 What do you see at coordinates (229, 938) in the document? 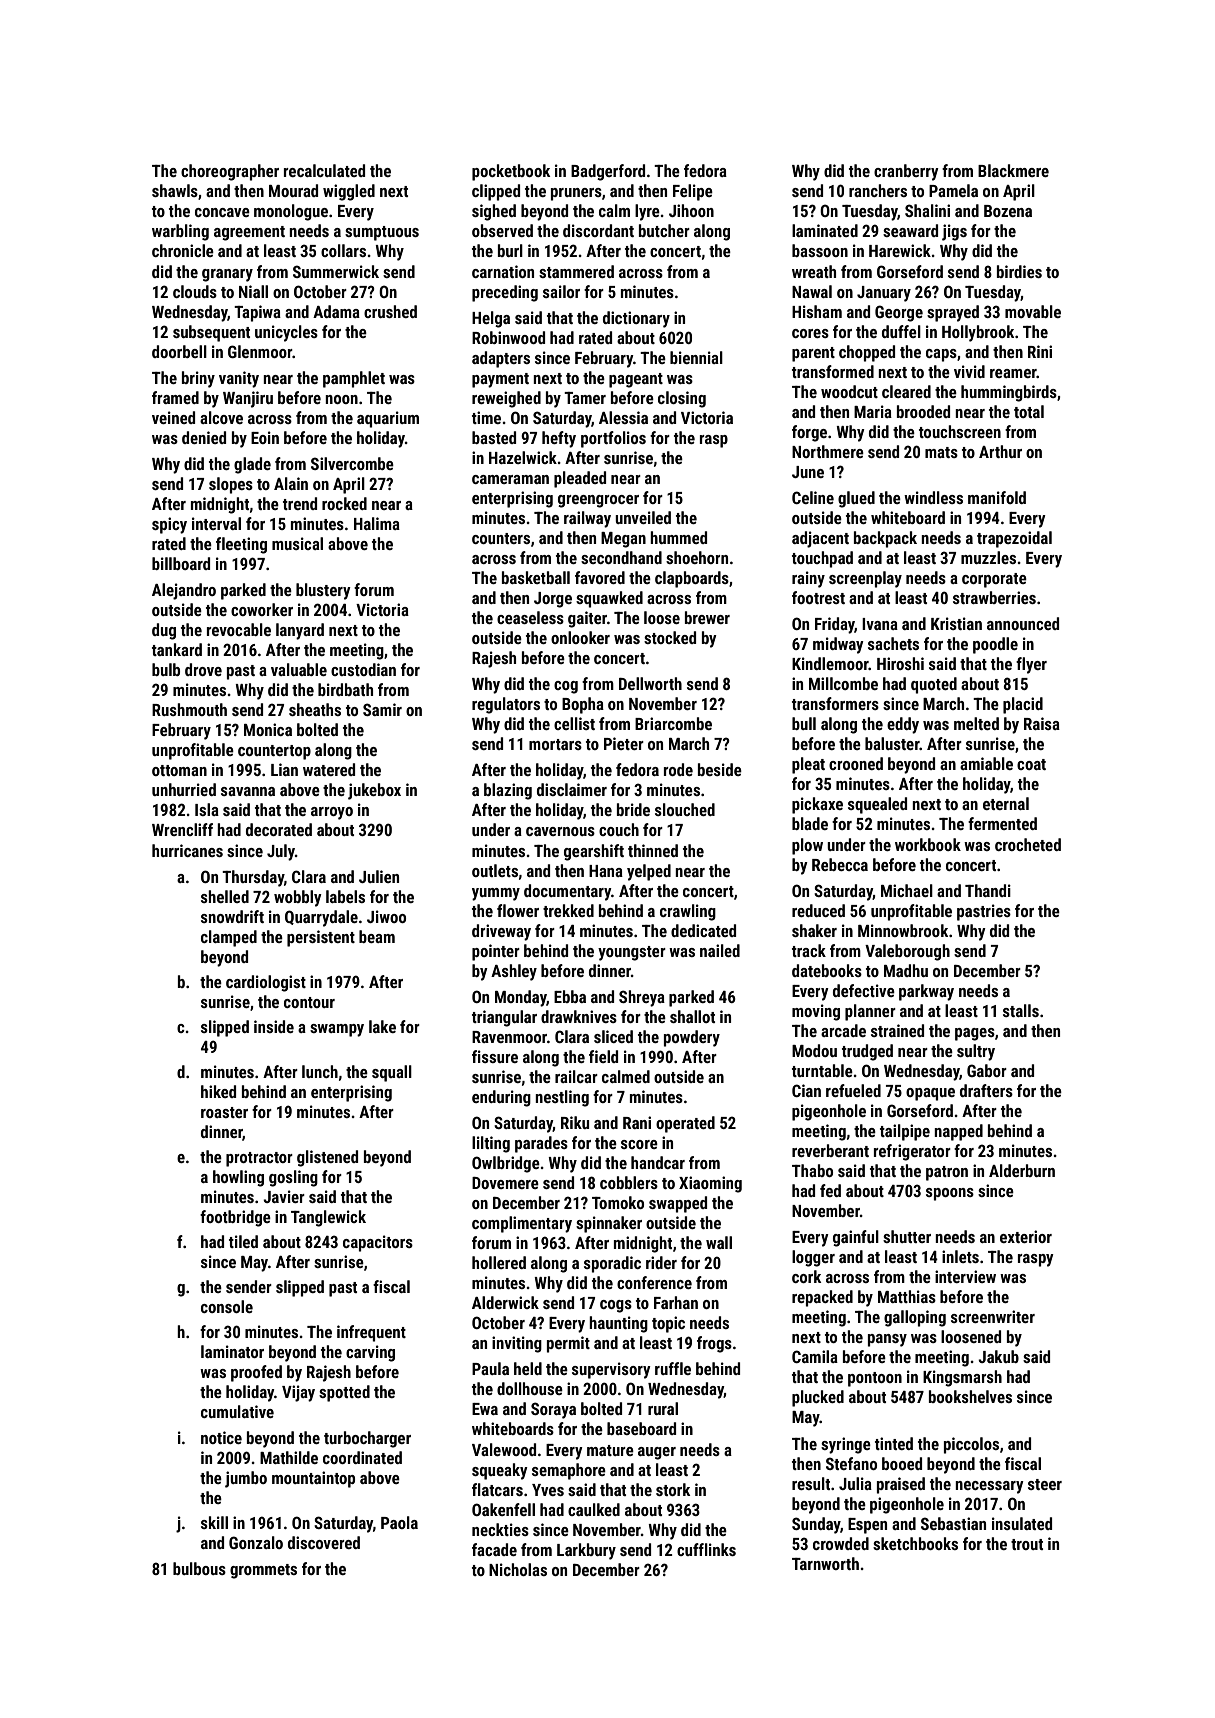
I see `clamped` at bounding box center [229, 938].
